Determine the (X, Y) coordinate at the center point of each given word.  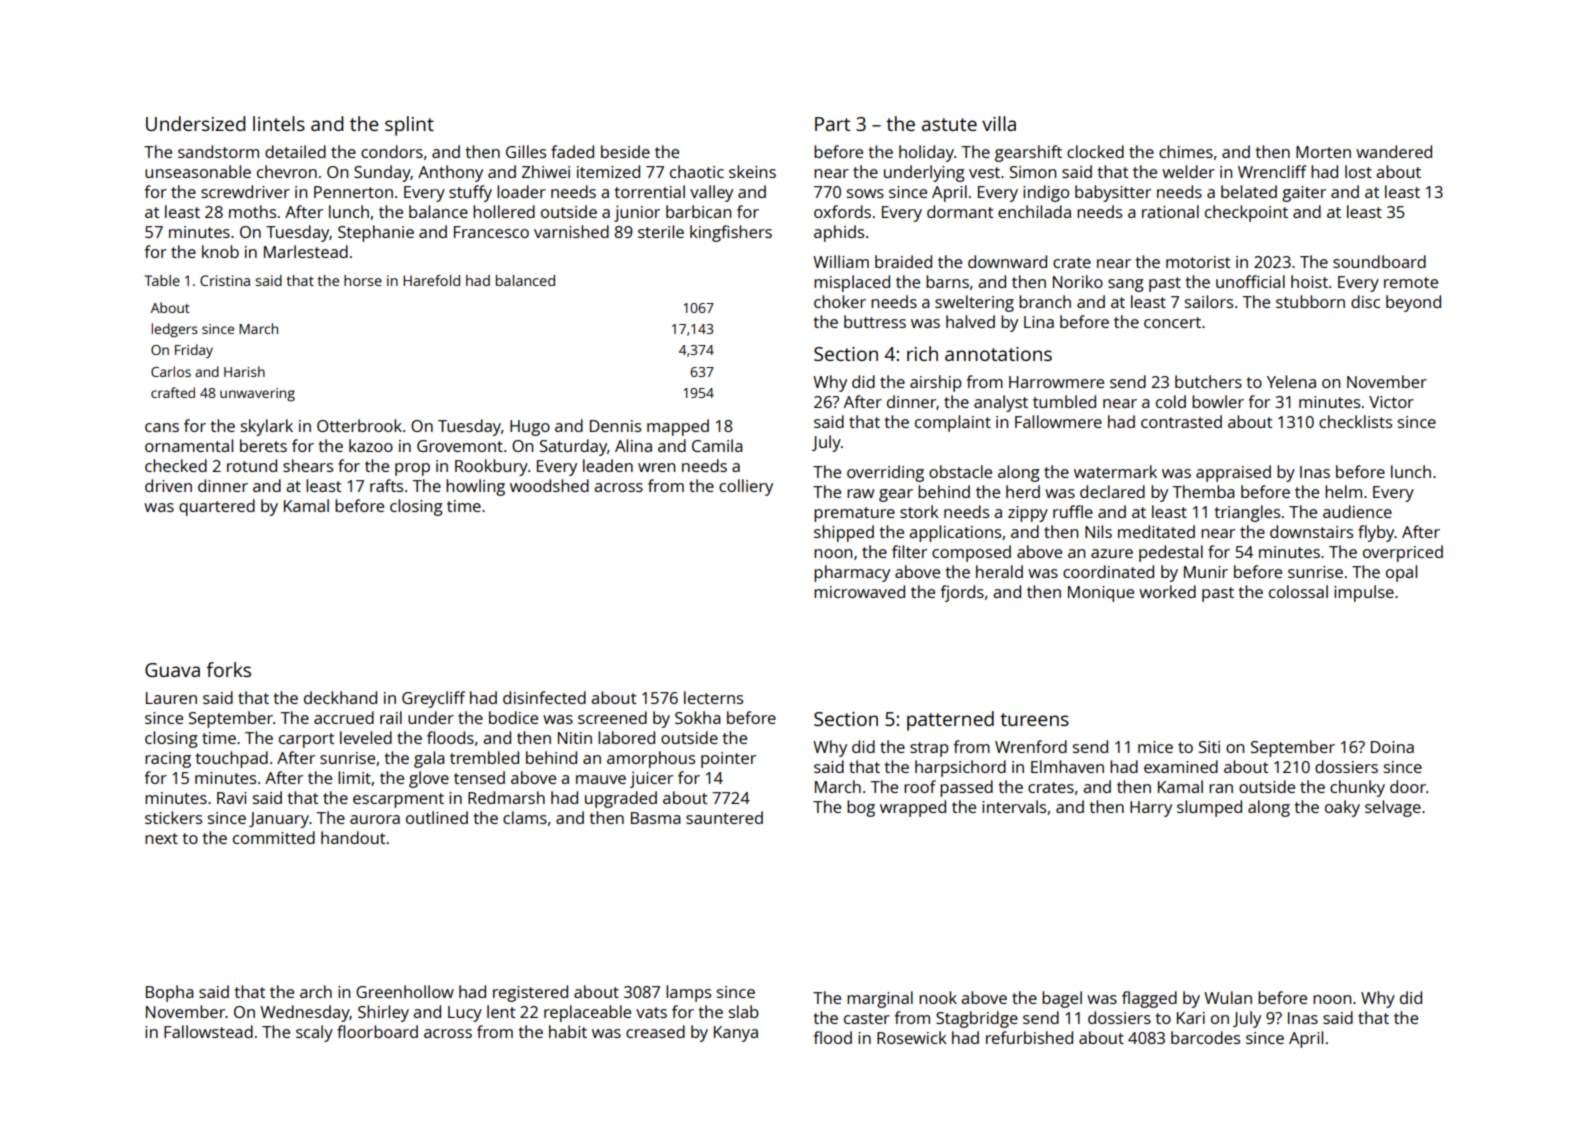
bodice (513, 717)
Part (832, 124)
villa (999, 123)
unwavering (257, 395)
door (1408, 786)
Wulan (1228, 997)
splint (409, 126)
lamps (688, 993)
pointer (728, 760)
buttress (875, 321)
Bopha (170, 993)
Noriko (1078, 281)
